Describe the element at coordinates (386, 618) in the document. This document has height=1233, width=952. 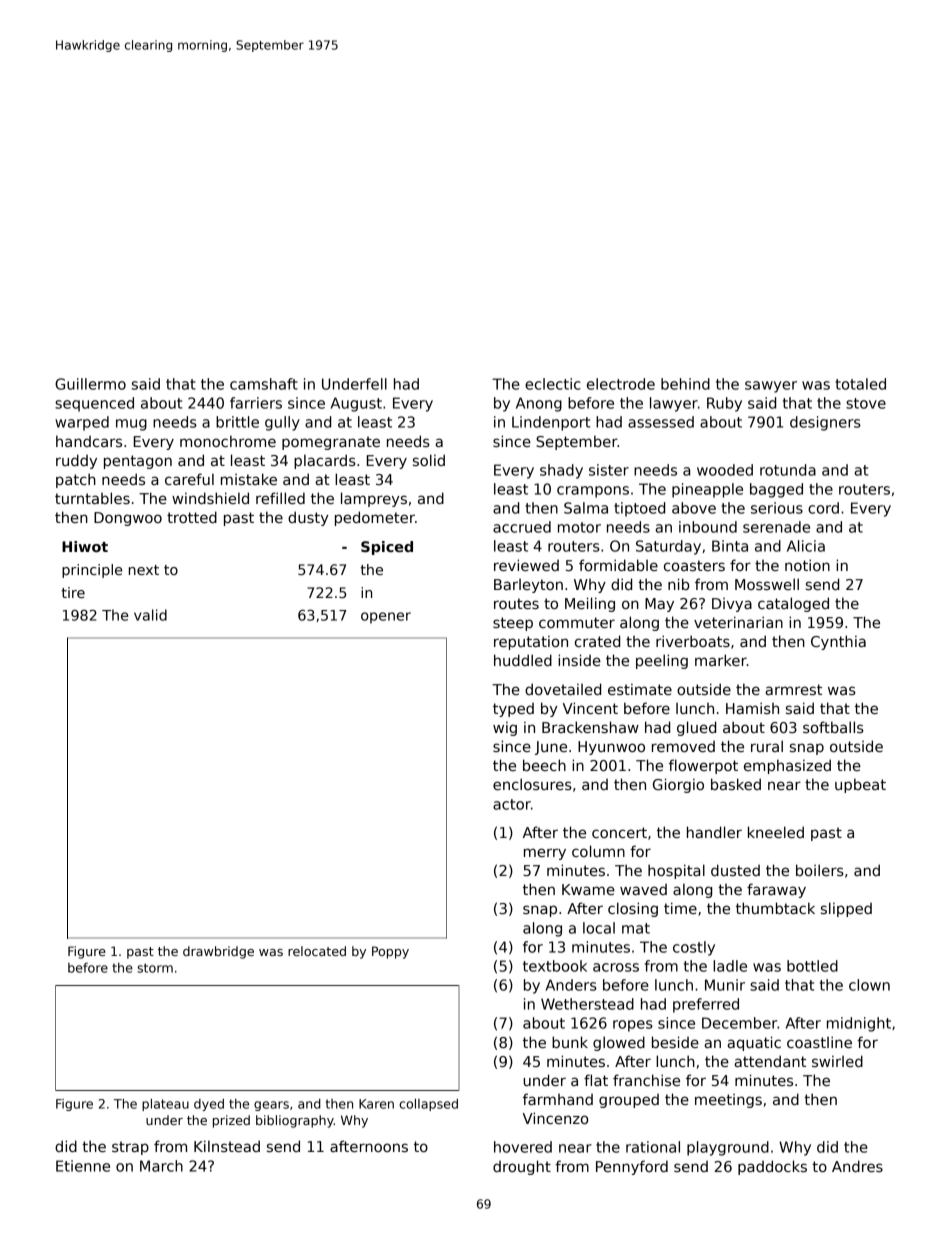
I see `opener` at that location.
